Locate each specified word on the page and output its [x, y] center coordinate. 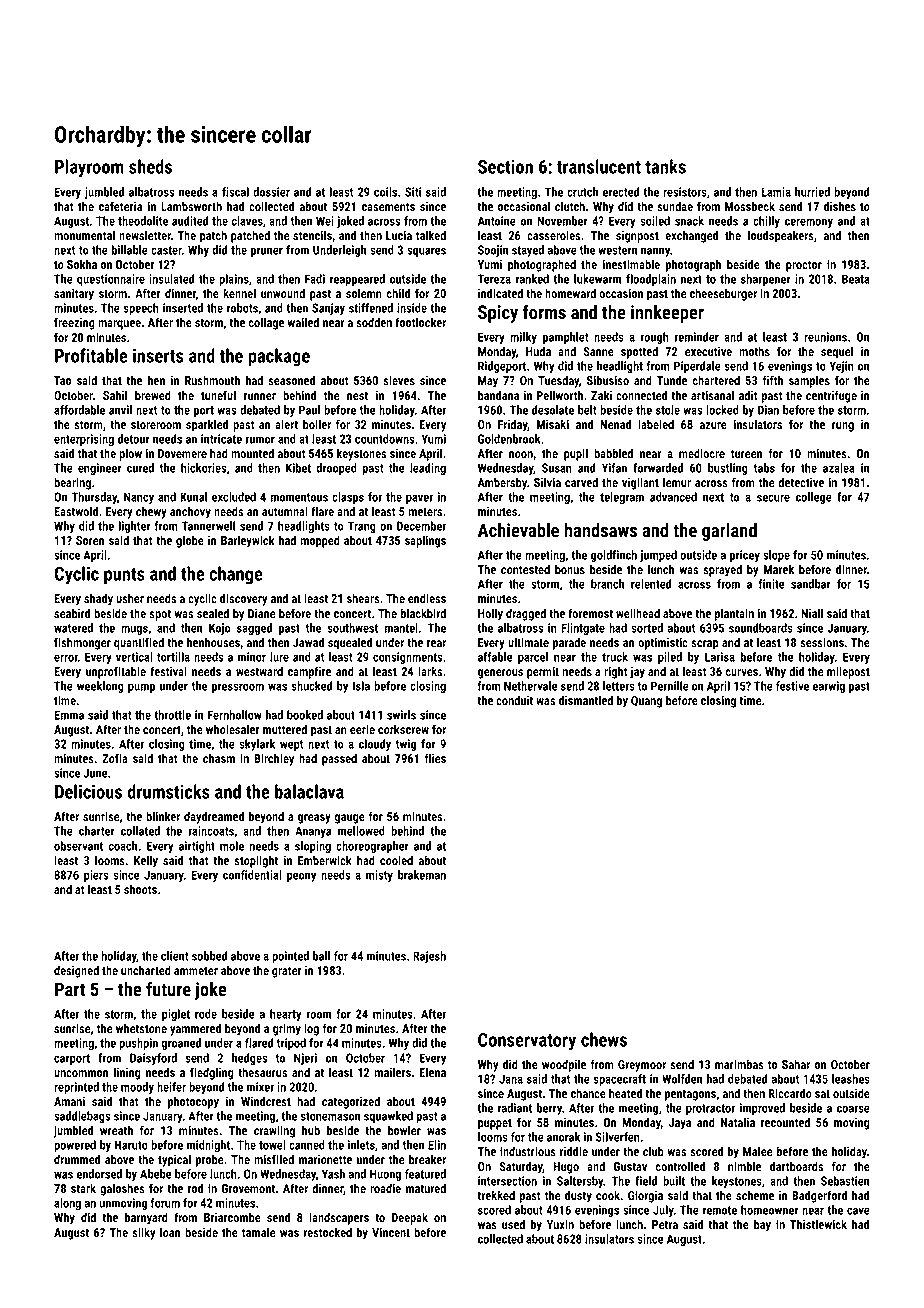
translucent [599, 166]
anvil [120, 410]
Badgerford [819, 1196]
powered [75, 1146]
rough [655, 338]
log [311, 1029]
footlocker [420, 322]
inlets [361, 1145]
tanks [665, 166]
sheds [150, 166]
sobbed [209, 956]
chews [604, 1039]
